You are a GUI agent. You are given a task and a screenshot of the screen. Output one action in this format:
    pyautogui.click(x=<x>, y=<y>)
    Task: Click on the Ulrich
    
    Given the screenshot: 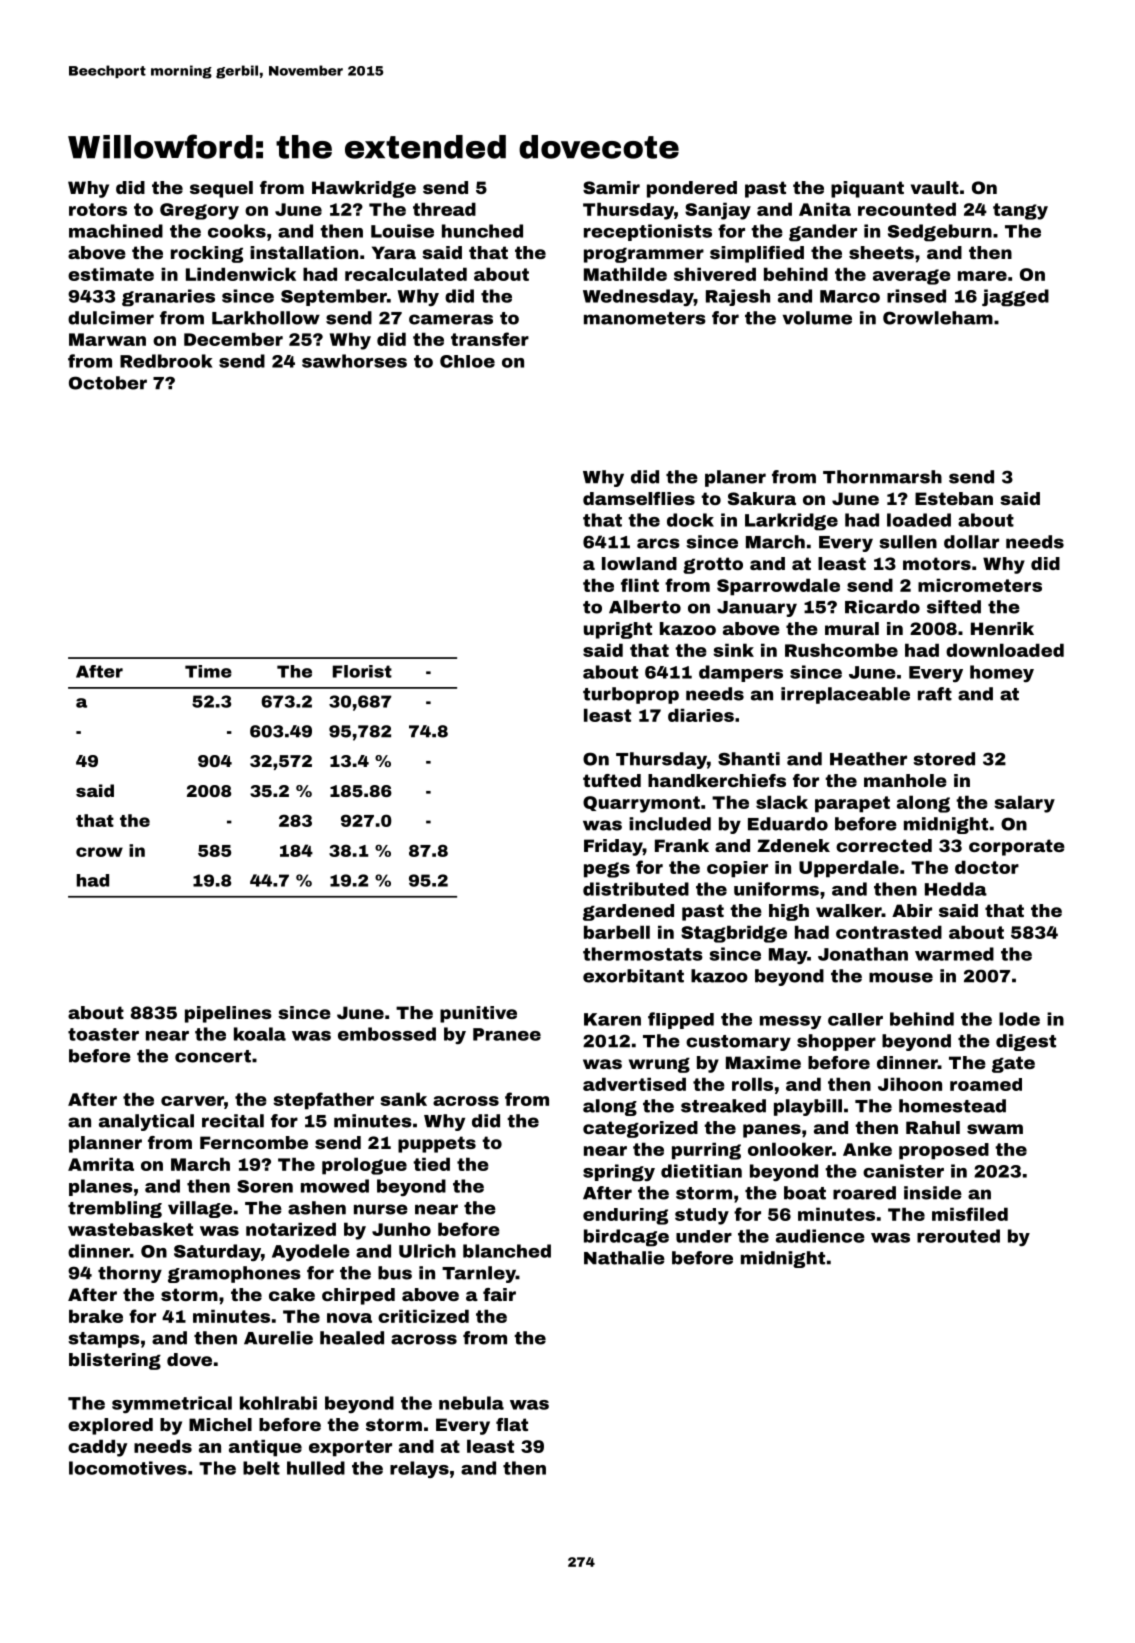 What is the action you would take?
    pyautogui.click(x=427, y=1251)
